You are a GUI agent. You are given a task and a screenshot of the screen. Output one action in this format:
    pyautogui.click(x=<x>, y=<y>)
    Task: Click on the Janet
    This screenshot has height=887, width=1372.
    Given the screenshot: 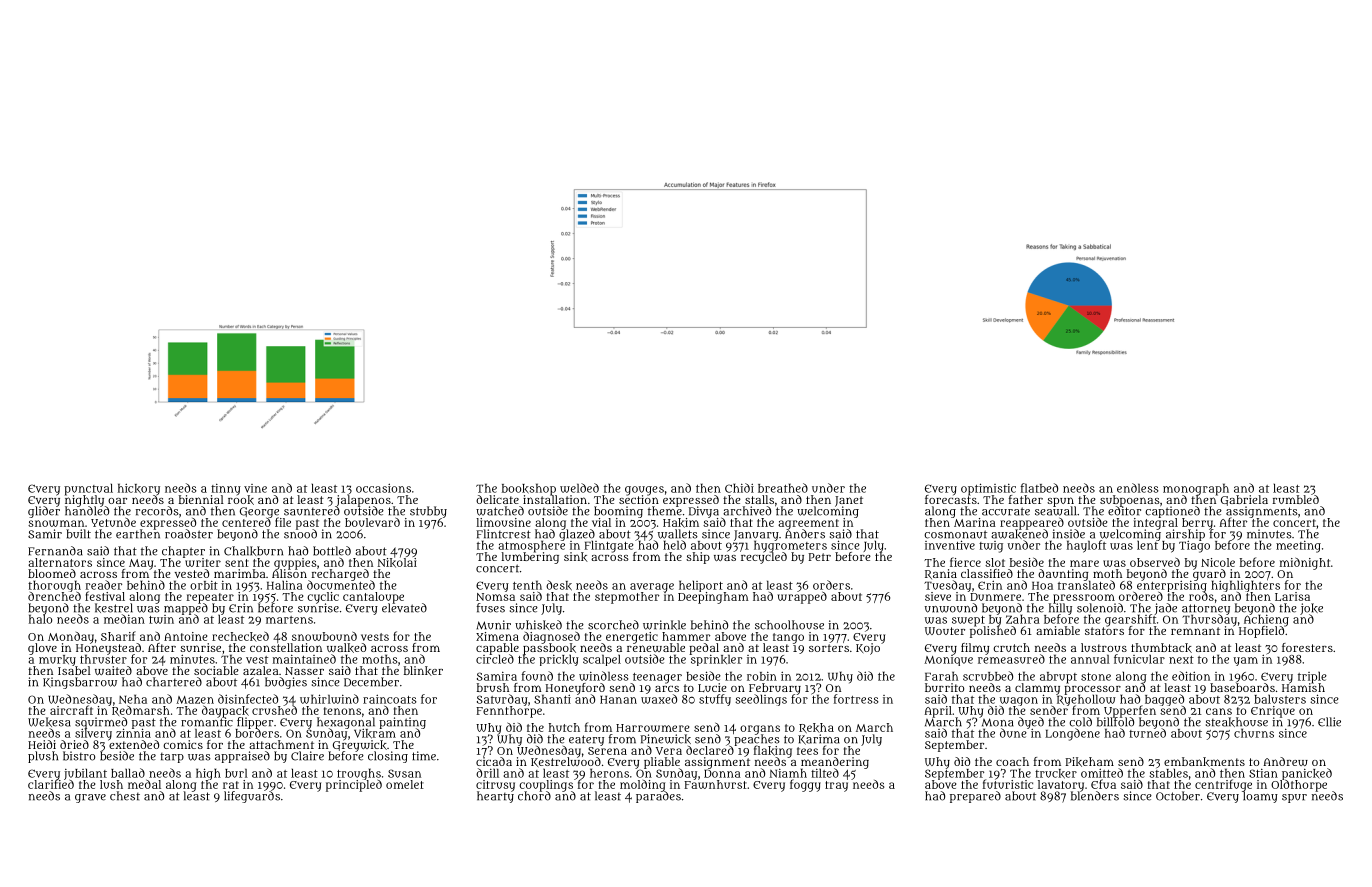 What is the action you would take?
    pyautogui.click(x=849, y=501)
